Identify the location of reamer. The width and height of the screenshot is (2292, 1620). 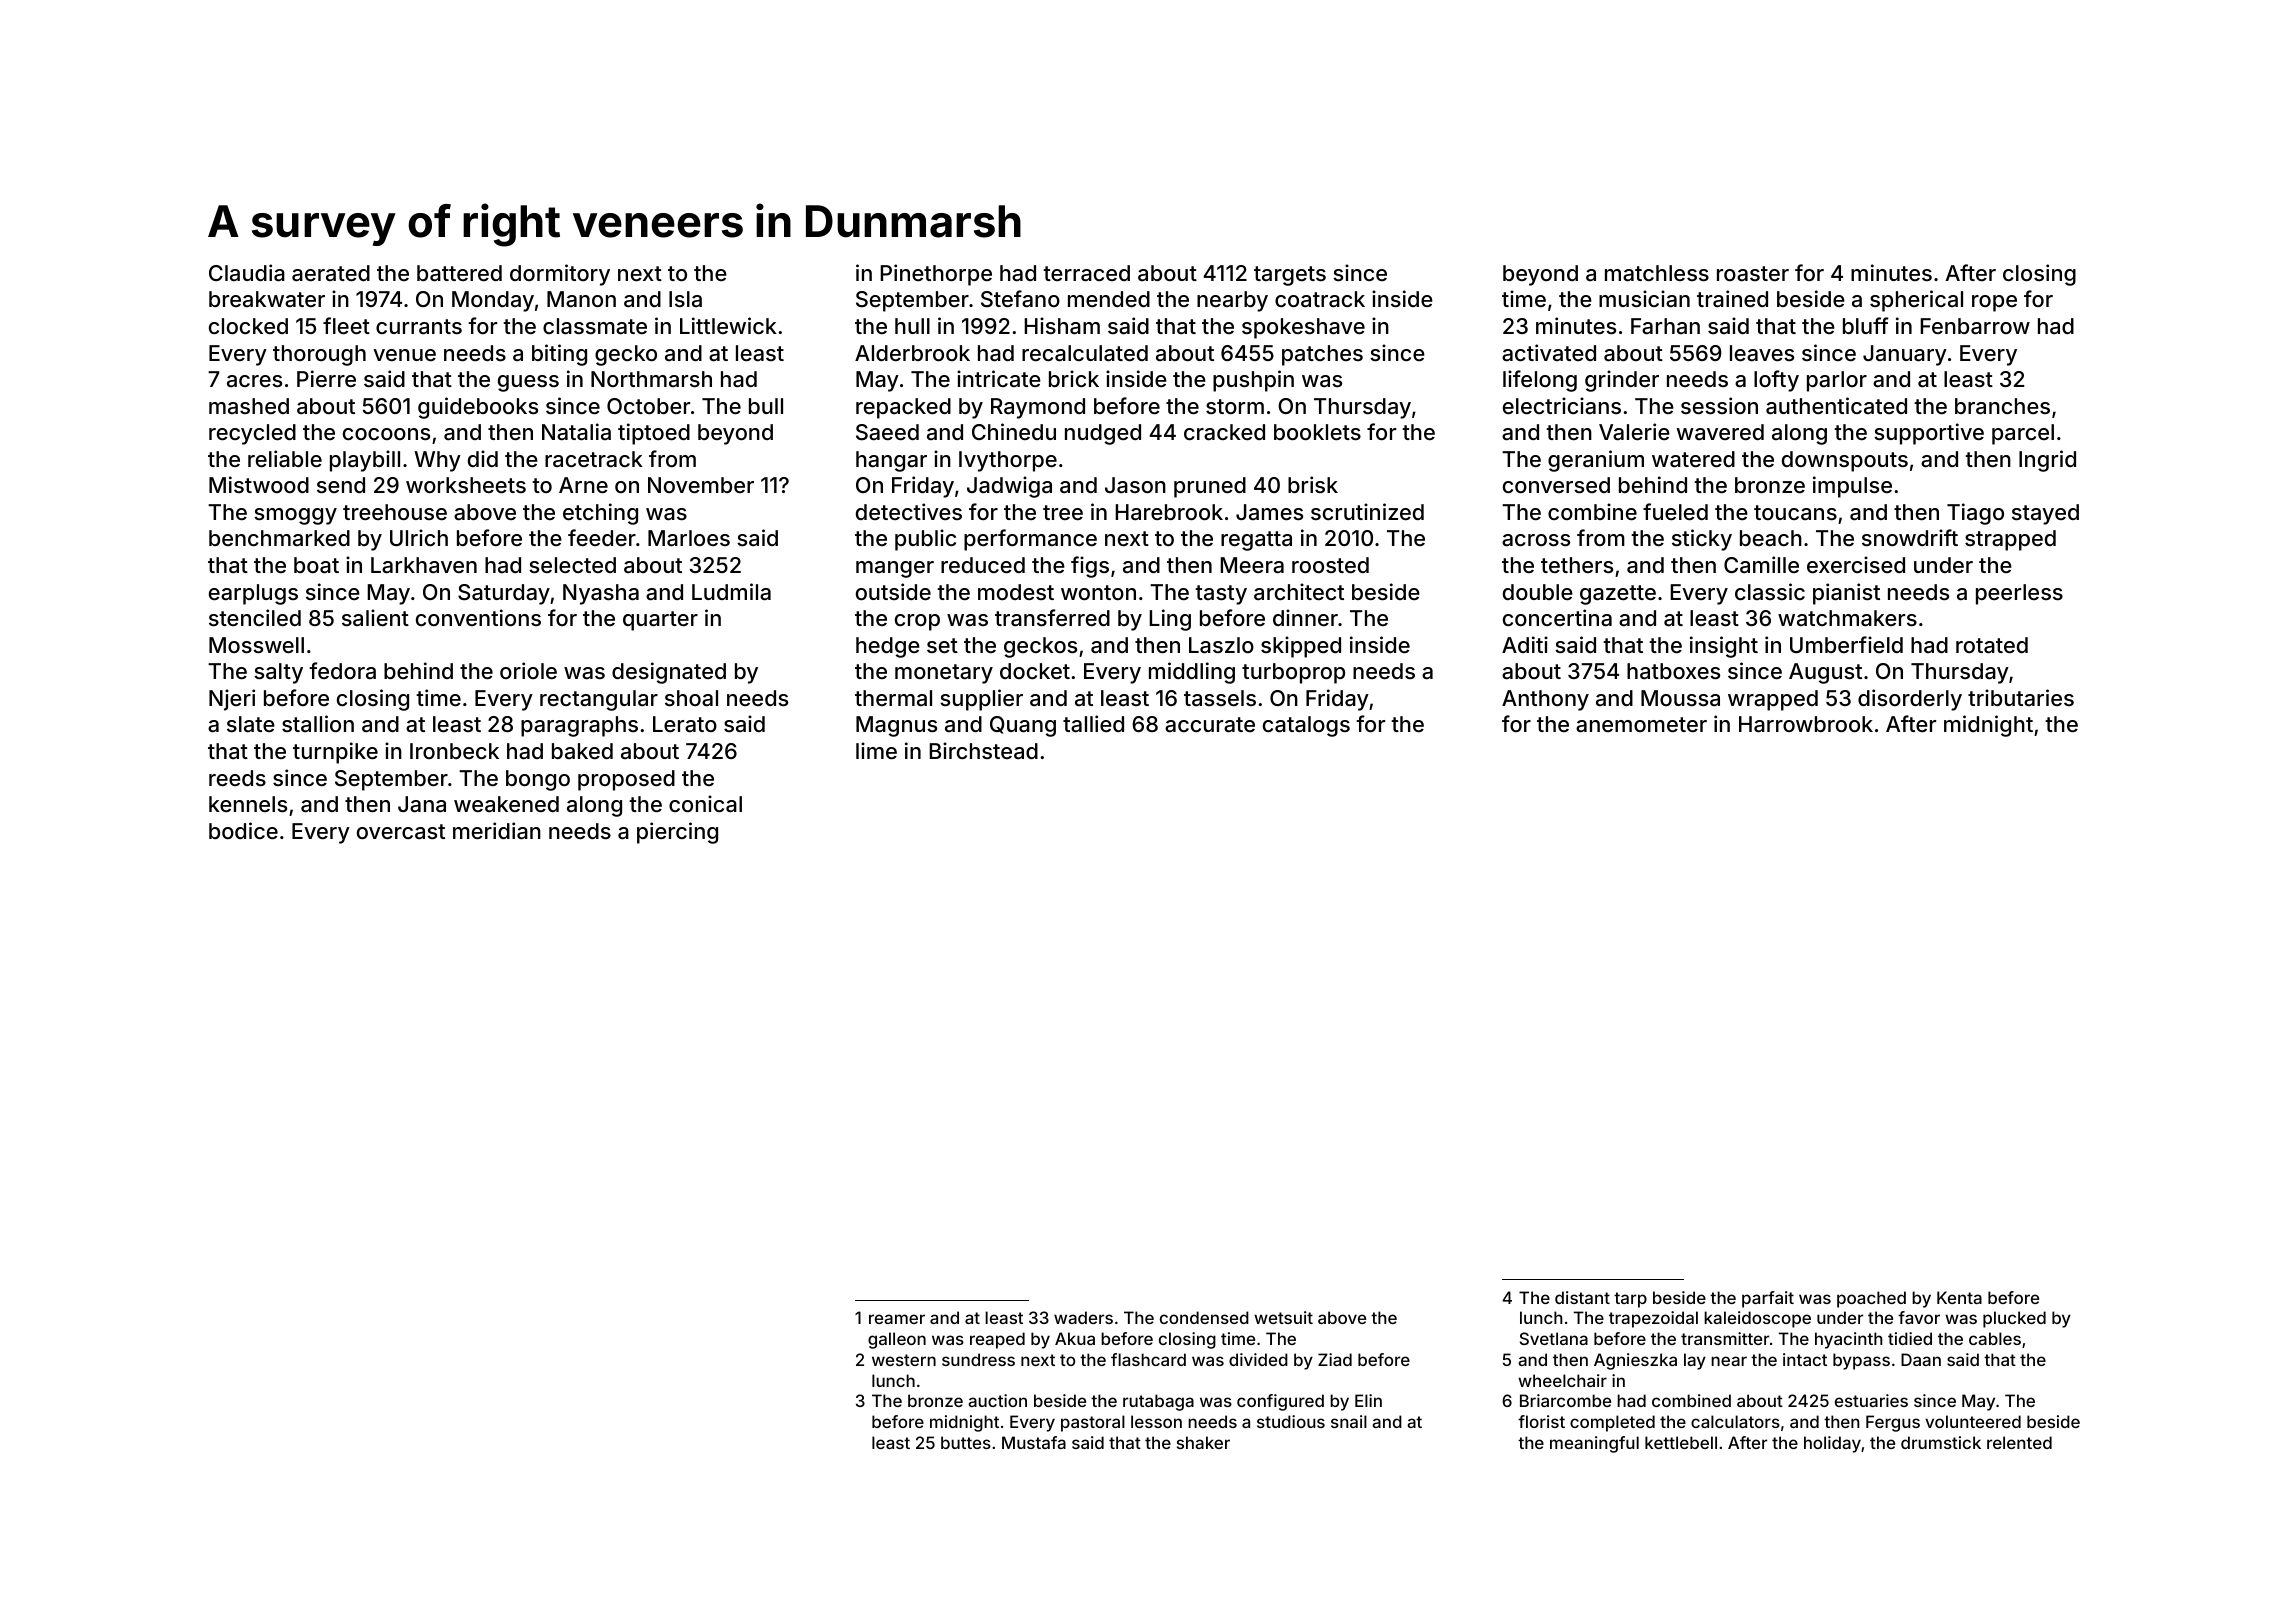
(897, 1319).
